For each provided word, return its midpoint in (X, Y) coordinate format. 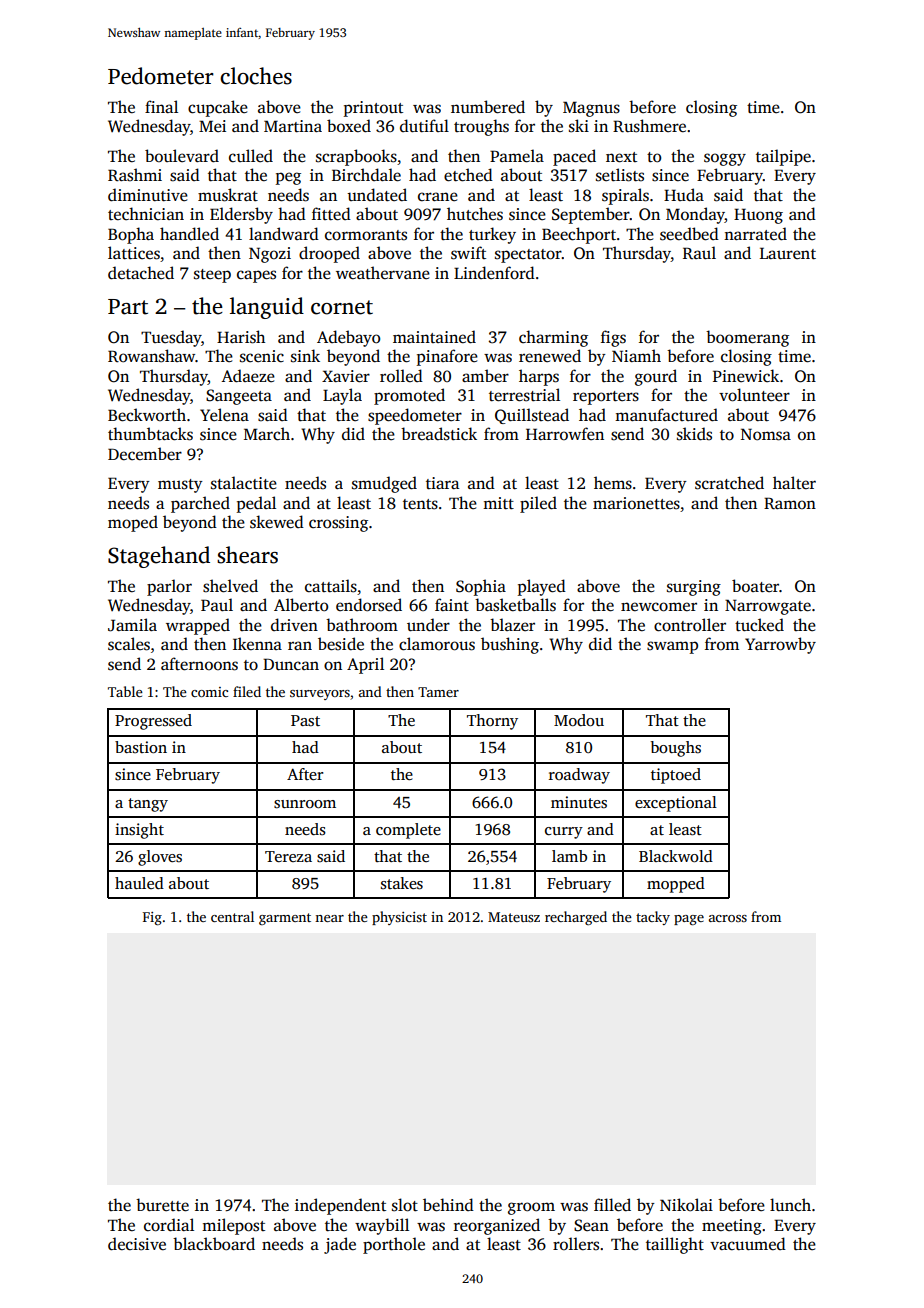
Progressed (153, 722)
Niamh (636, 355)
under (428, 625)
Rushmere (649, 126)
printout (373, 109)
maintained (434, 337)
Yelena (224, 414)
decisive (137, 1244)
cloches (256, 76)
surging (694, 588)
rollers (576, 1244)
